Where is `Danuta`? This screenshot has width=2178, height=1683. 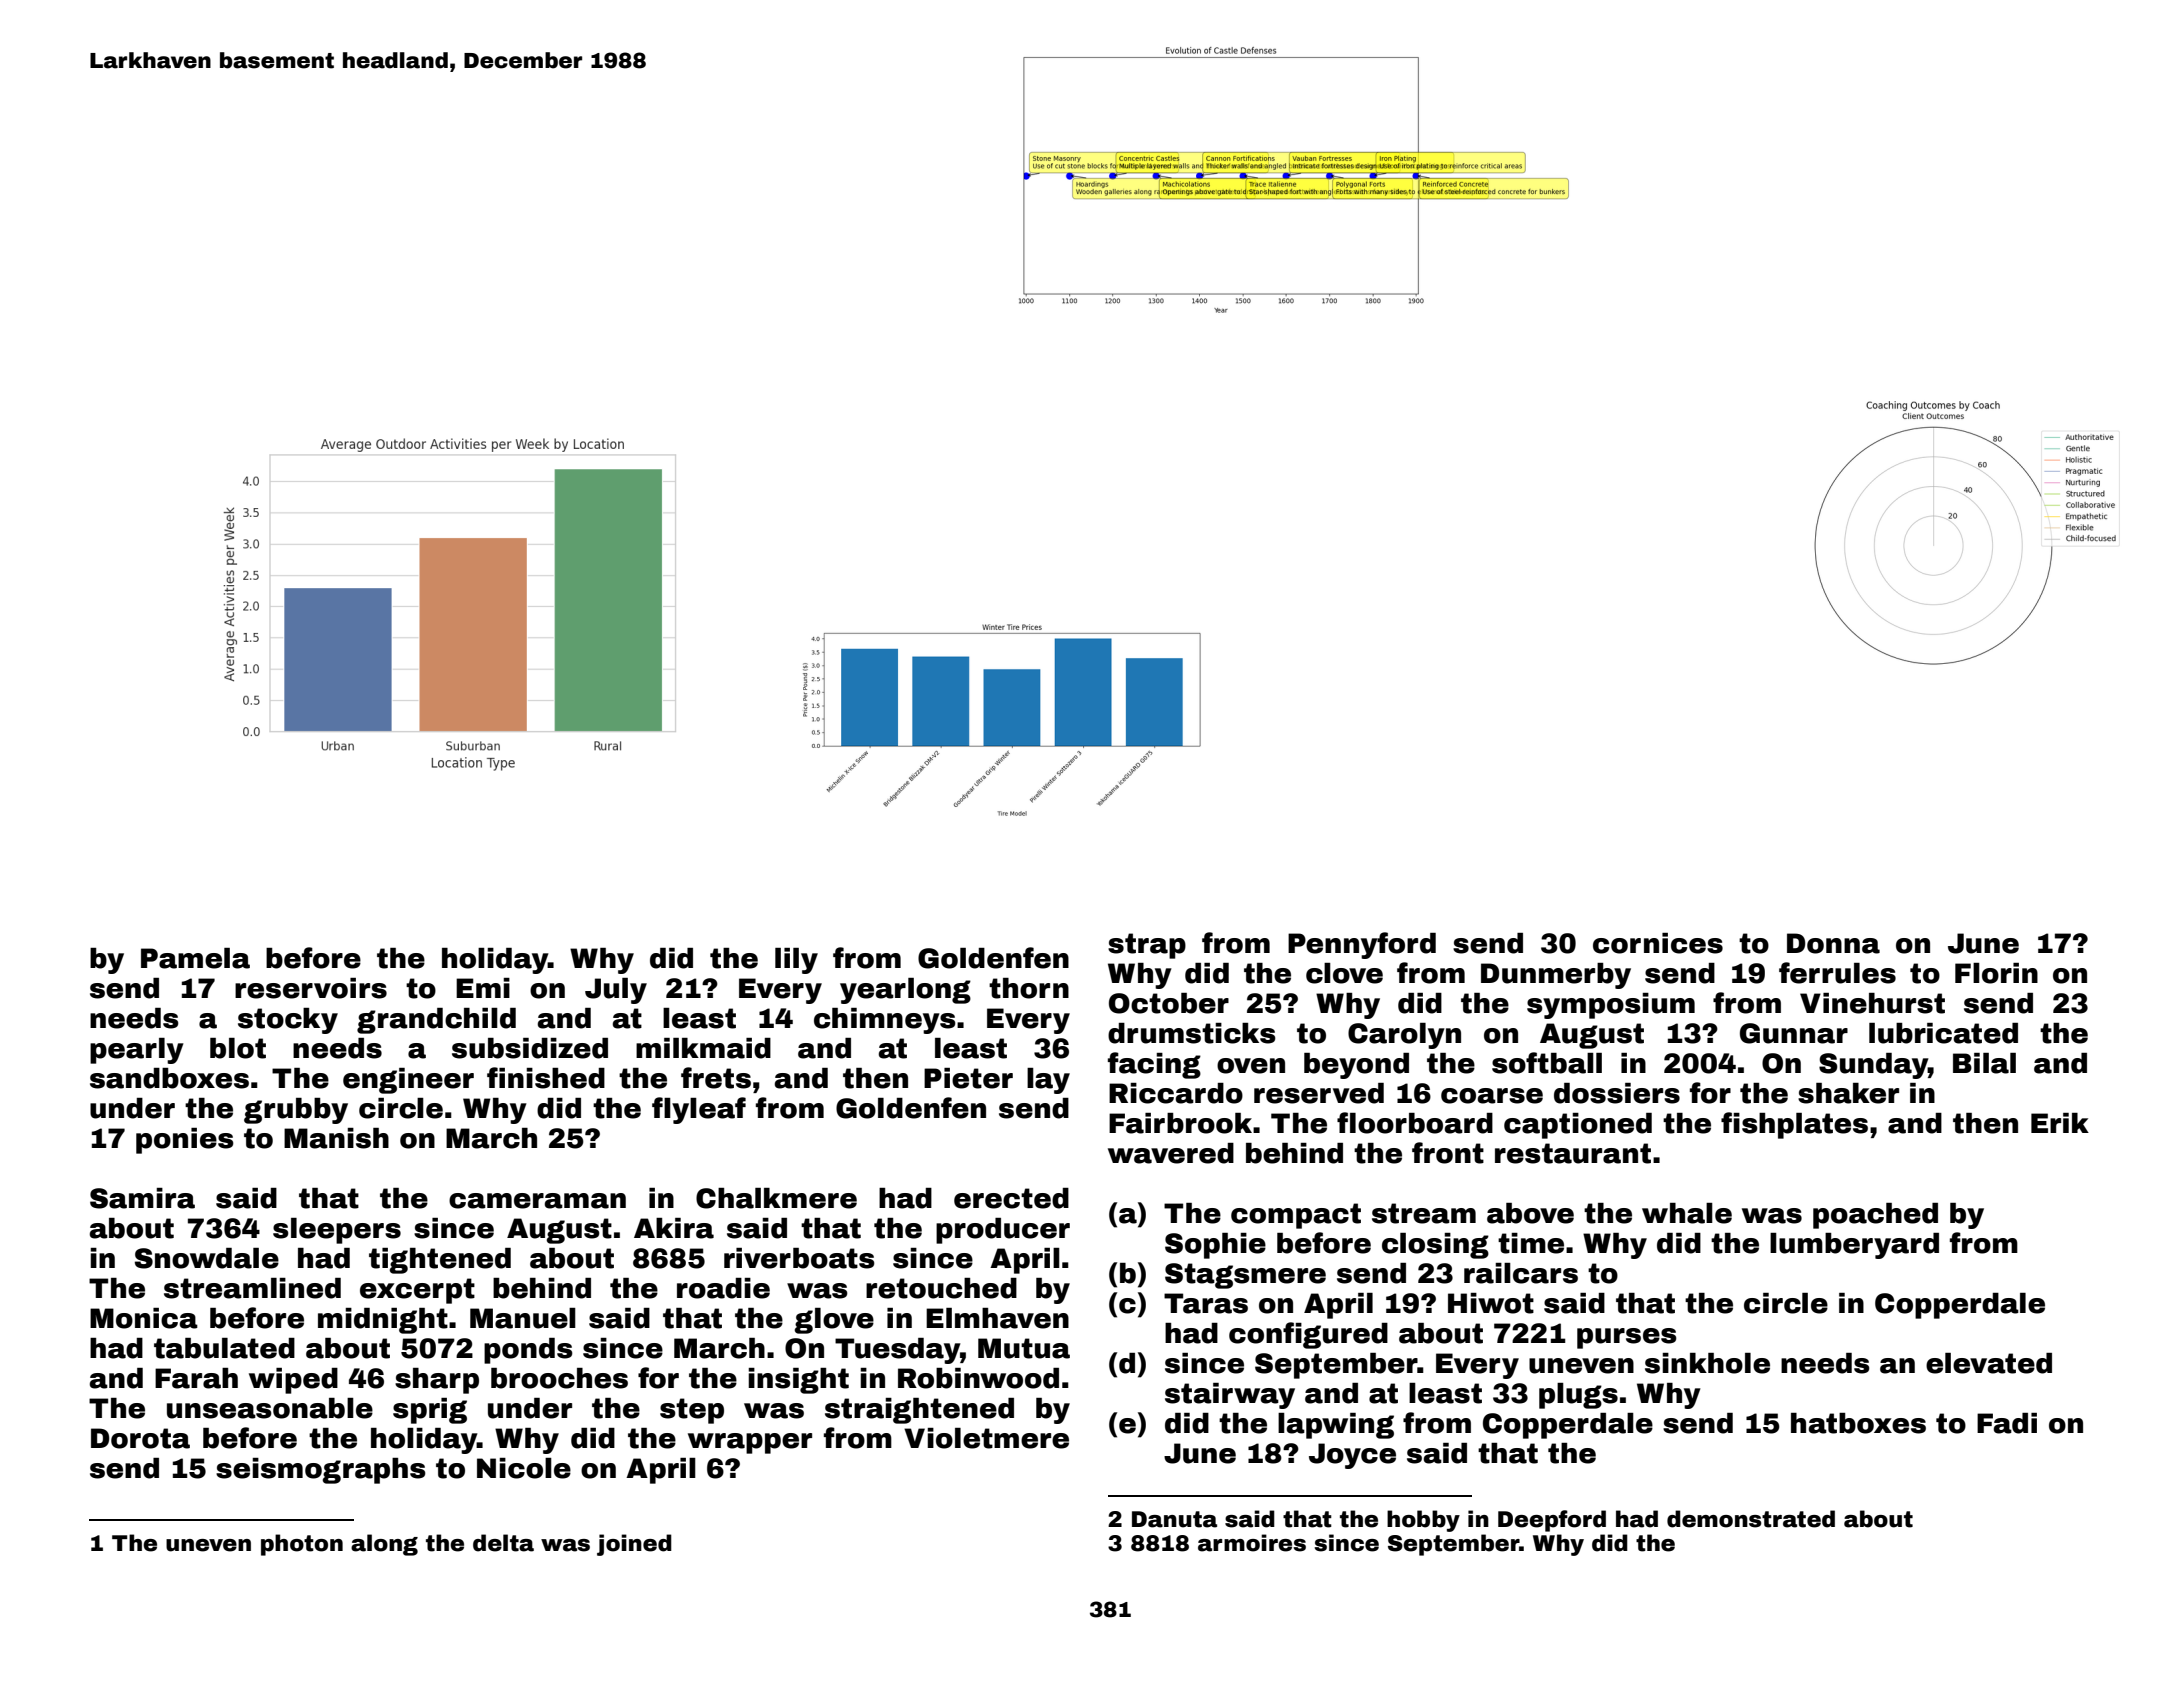 Danuta is located at coordinates (1174, 1519).
